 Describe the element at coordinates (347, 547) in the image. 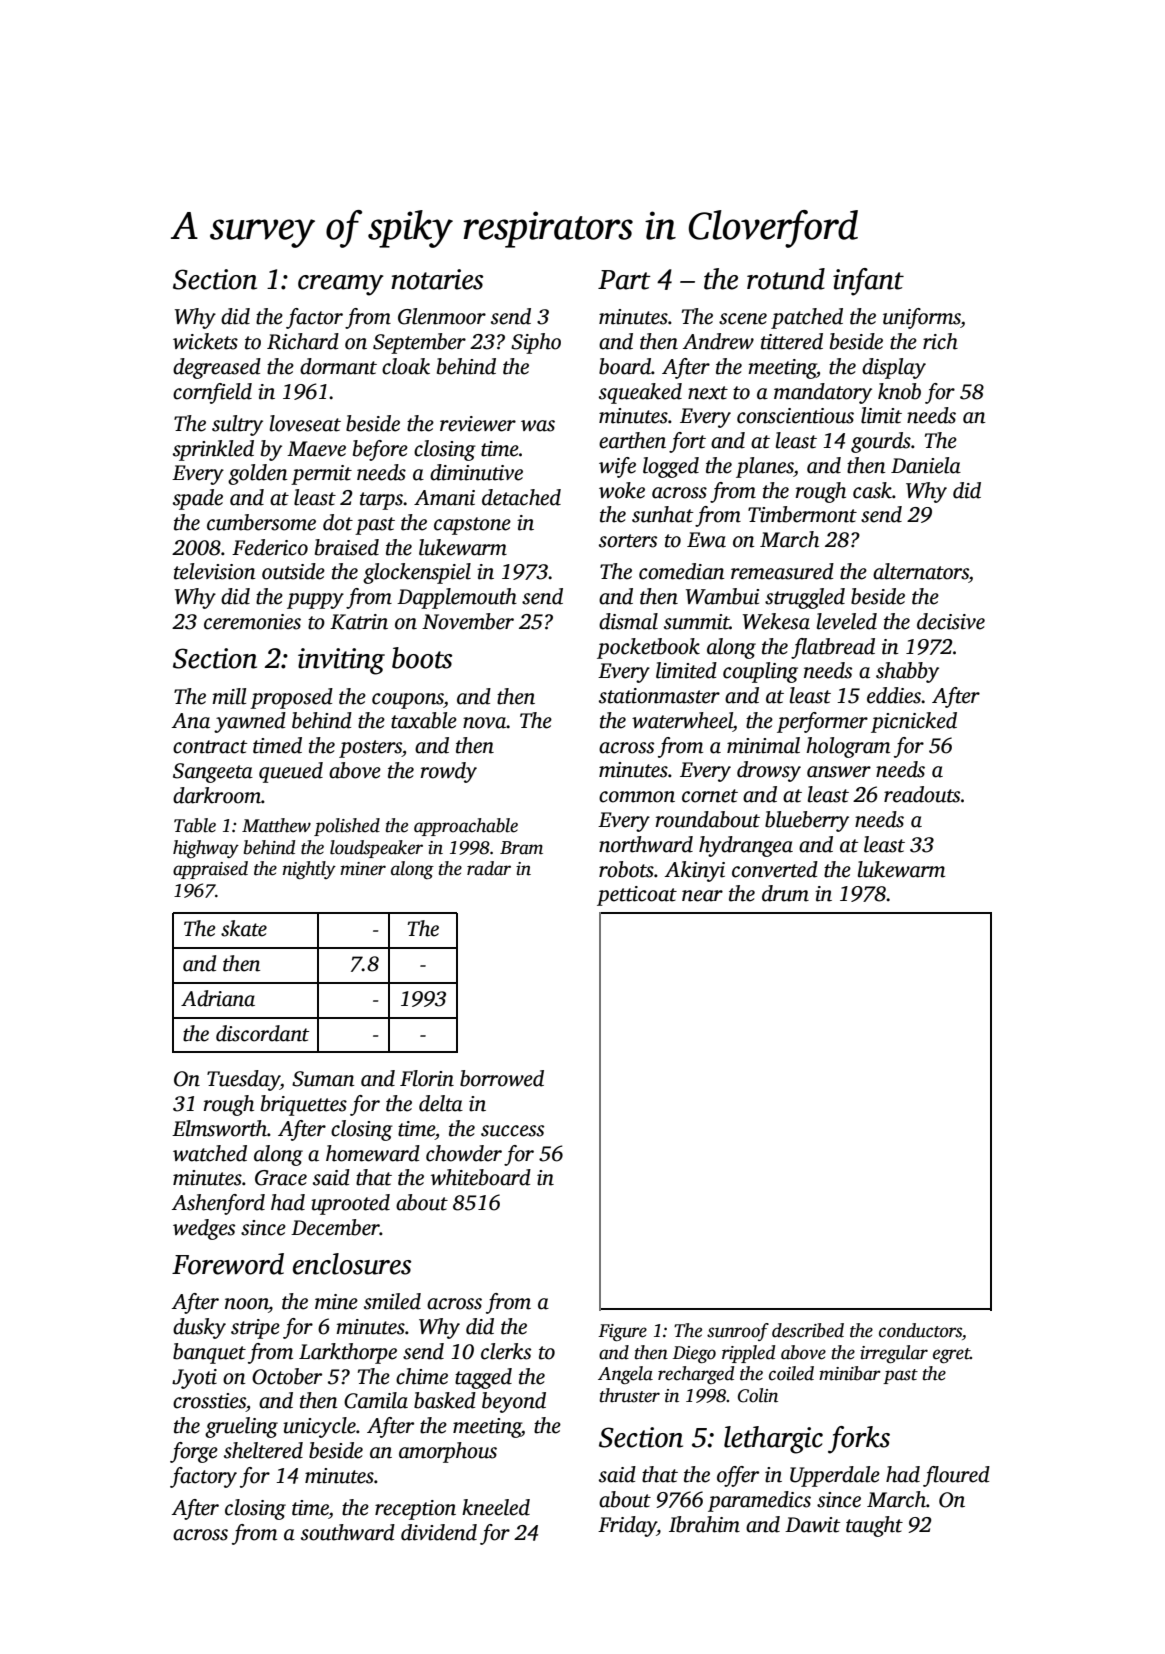

I see `braised` at that location.
